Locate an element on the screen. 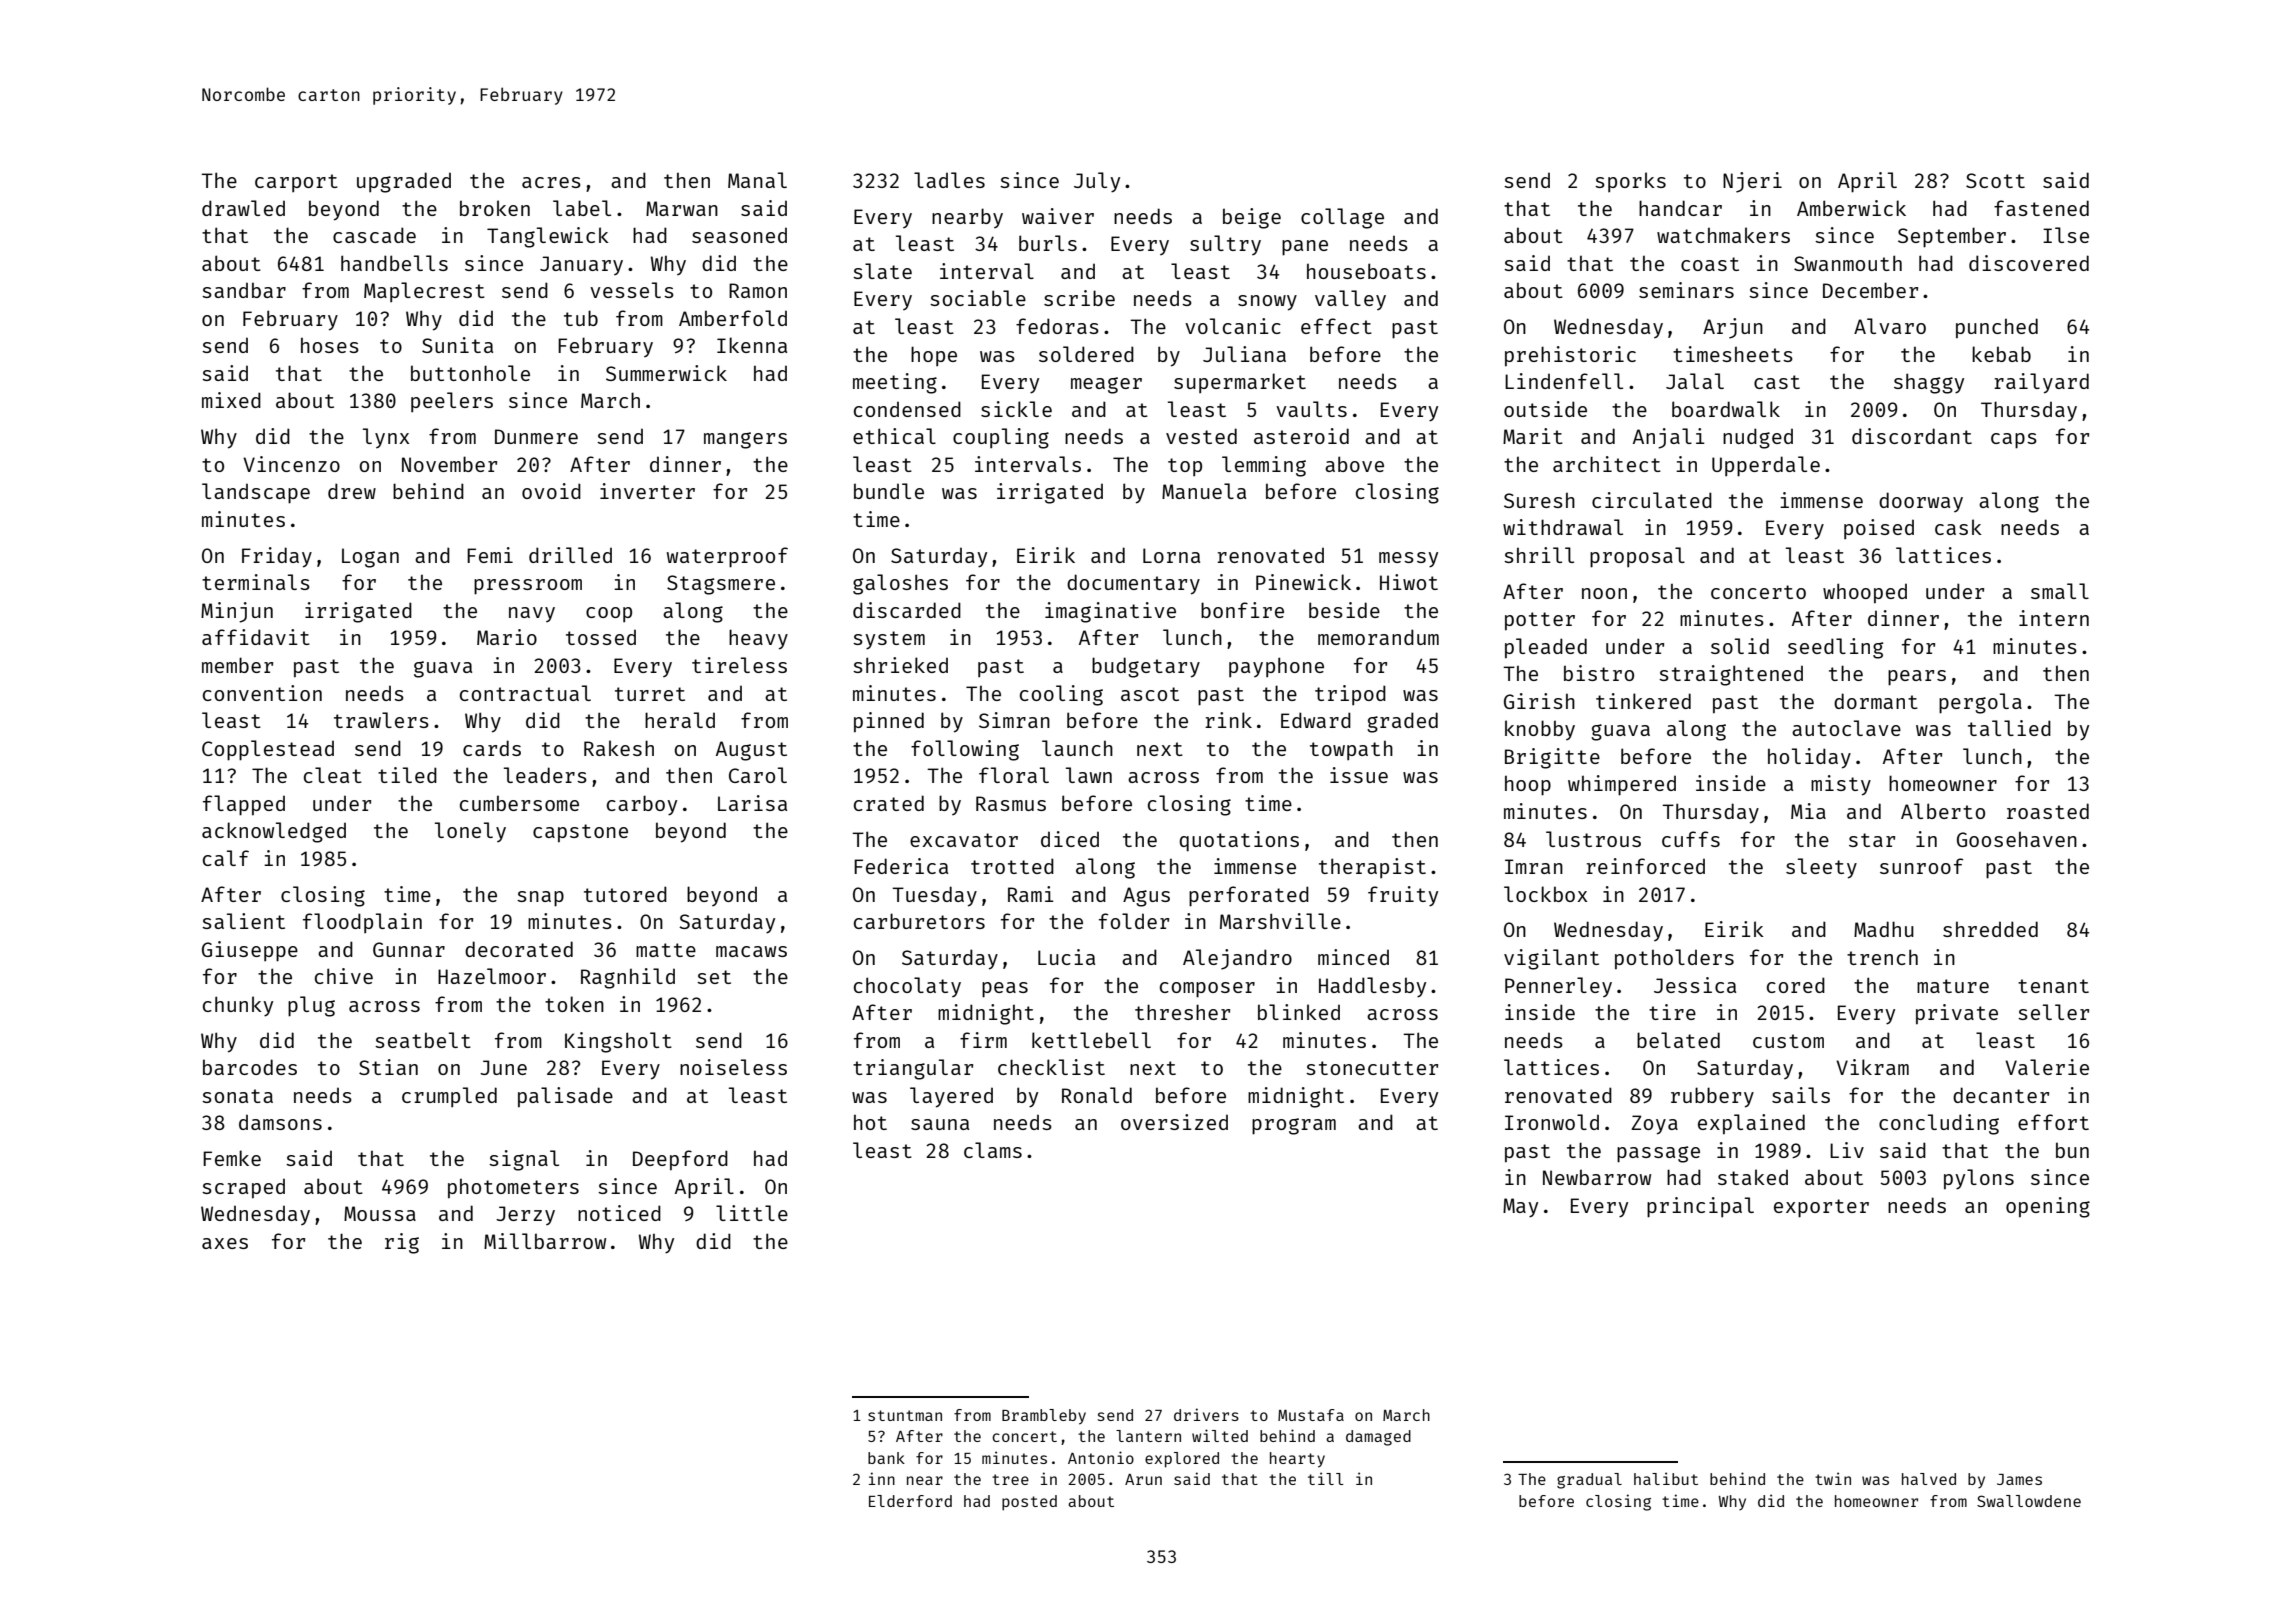 The height and width of the screenshot is (1620, 2292). Elderford is located at coordinates (910, 1501).
